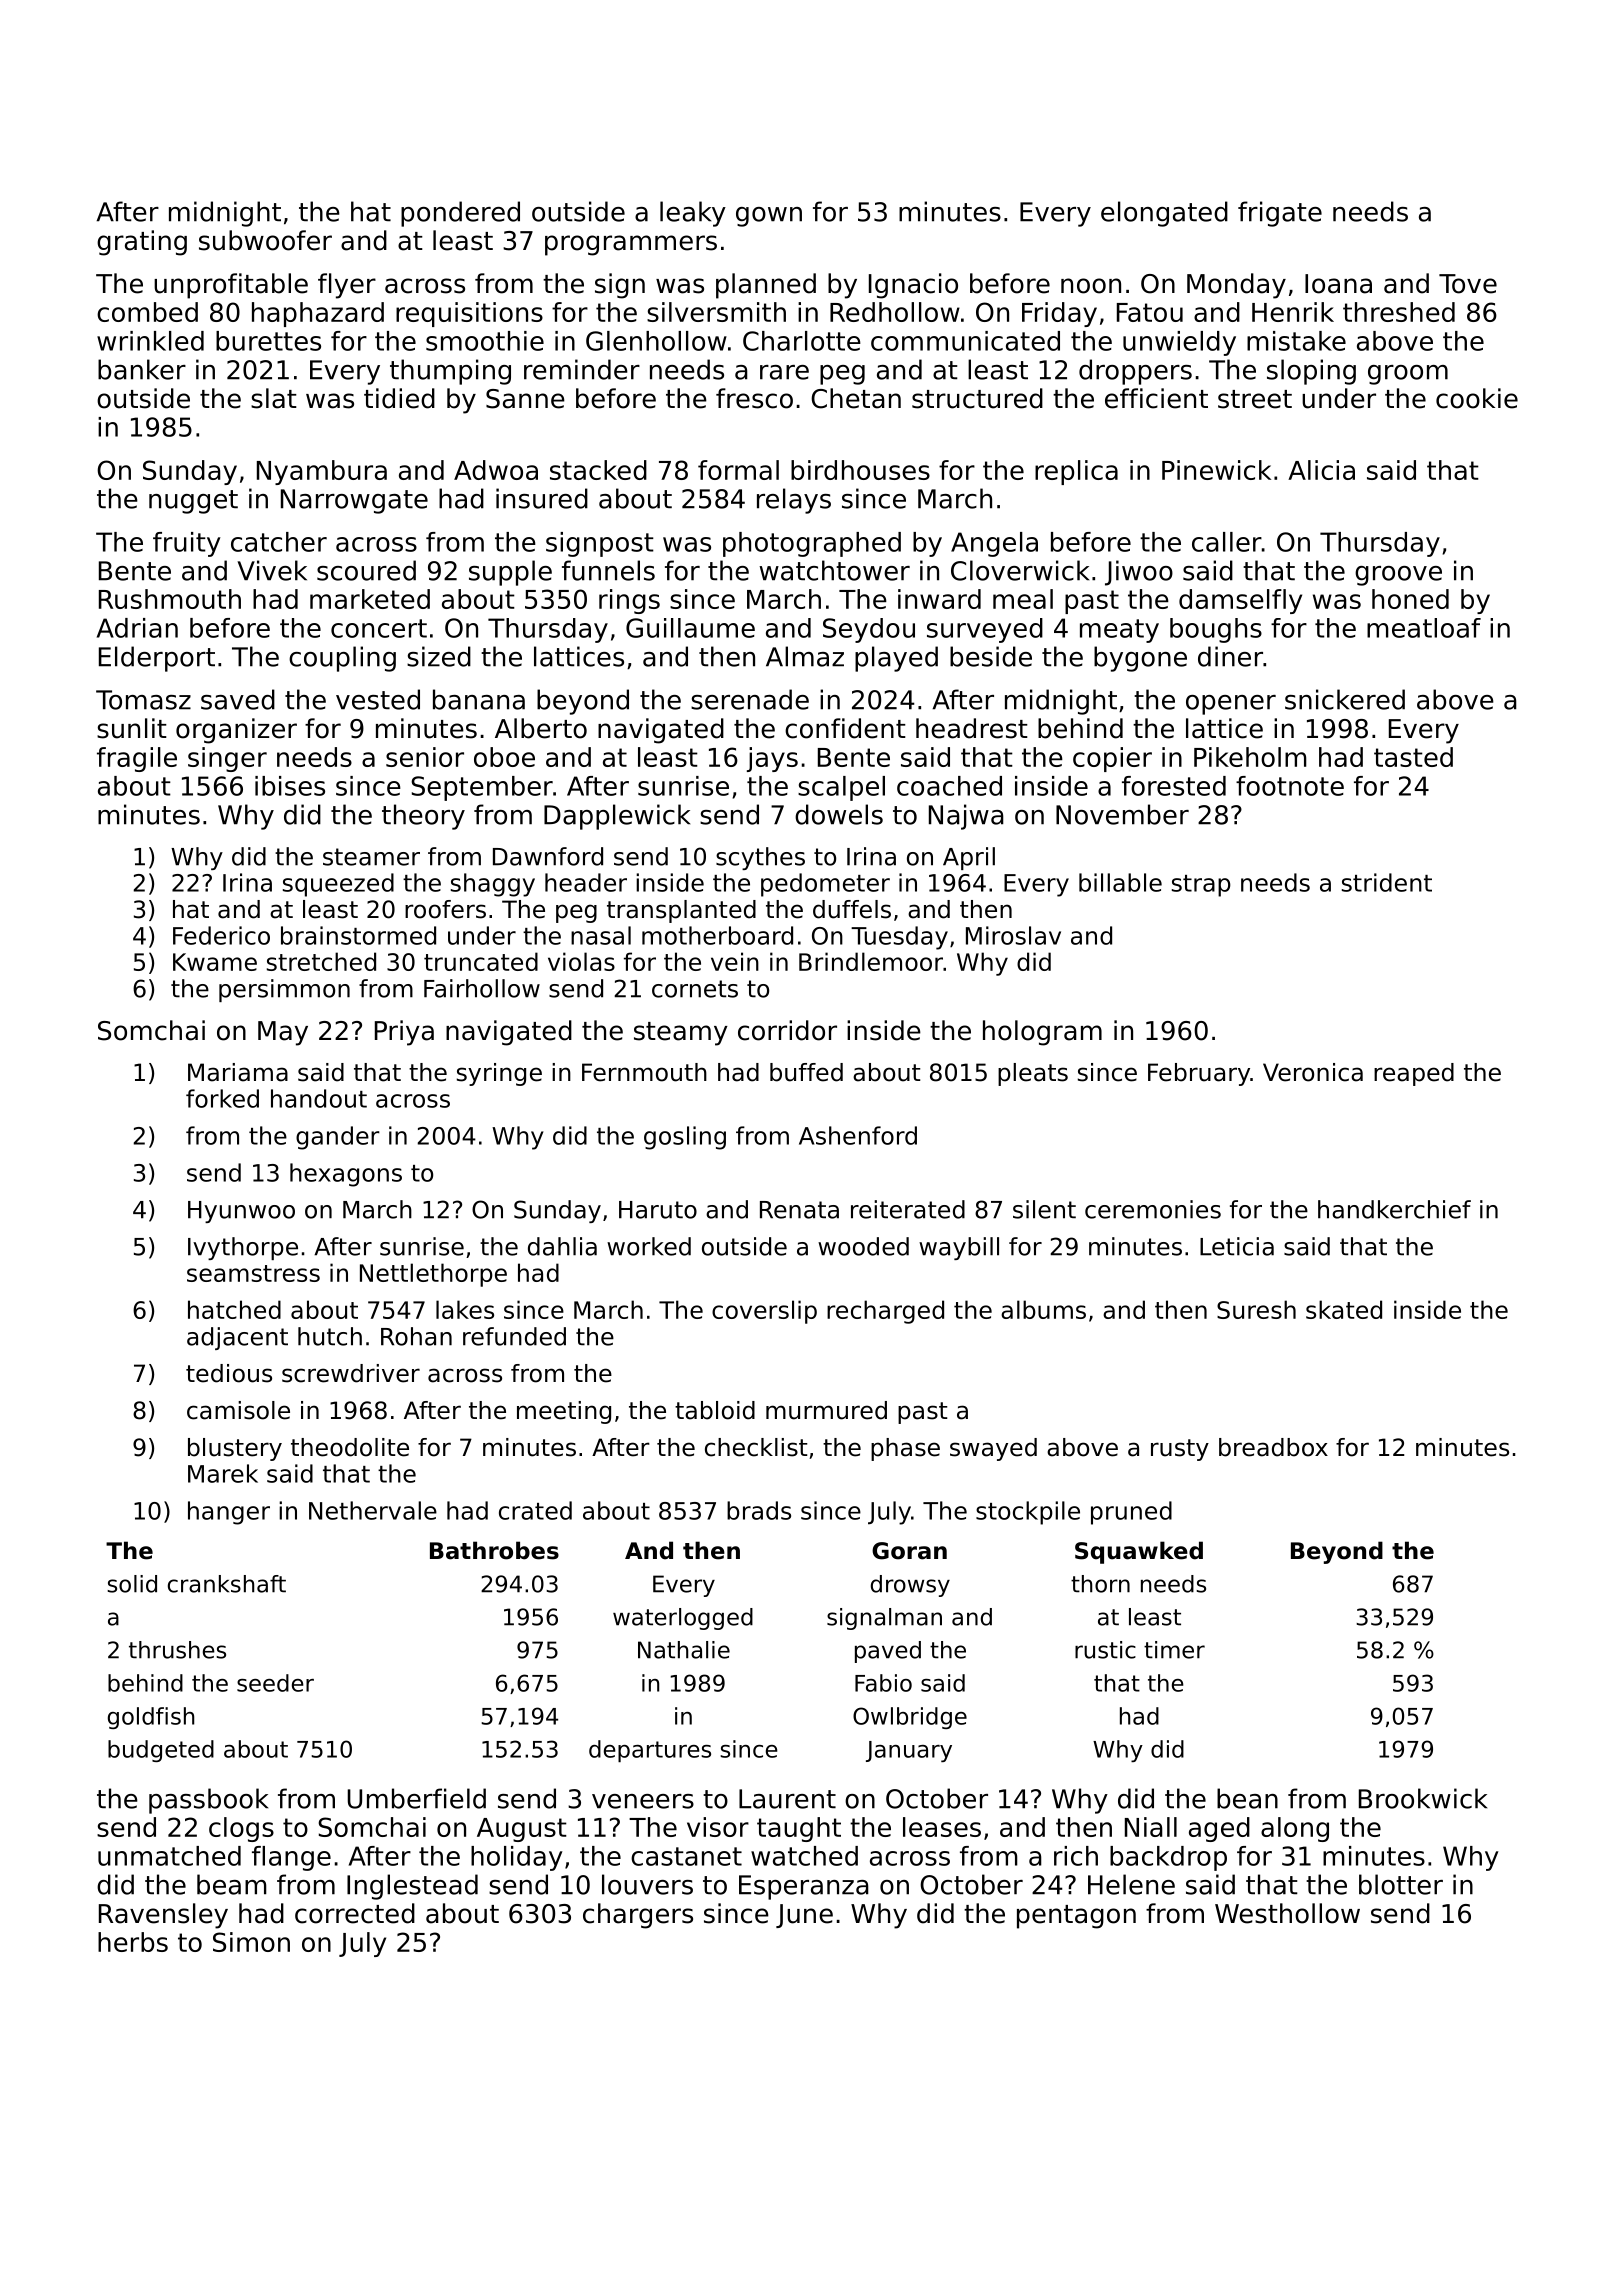 Image resolution: width=1620 pixels, height=2292 pixels. What do you see at coordinates (445, 909) in the page?
I see `roofers` at bounding box center [445, 909].
